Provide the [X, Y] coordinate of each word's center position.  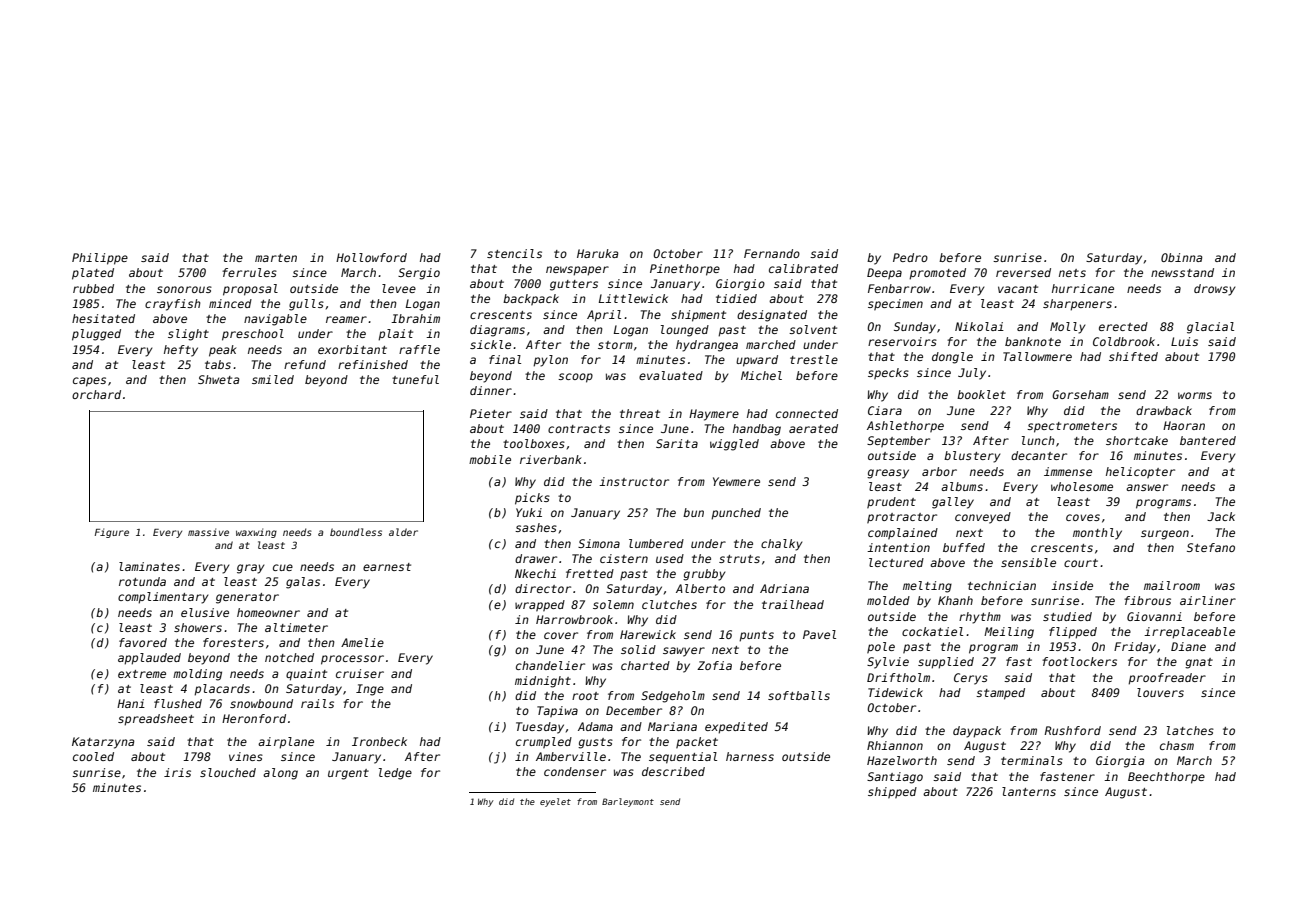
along [280, 774]
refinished [373, 364]
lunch [1038, 440]
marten [276, 258]
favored [143, 642]
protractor [902, 518]
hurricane [1083, 288]
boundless [356, 532]
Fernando [772, 253]
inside [1072, 585]
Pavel [819, 634]
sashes [536, 527]
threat [640, 413]
